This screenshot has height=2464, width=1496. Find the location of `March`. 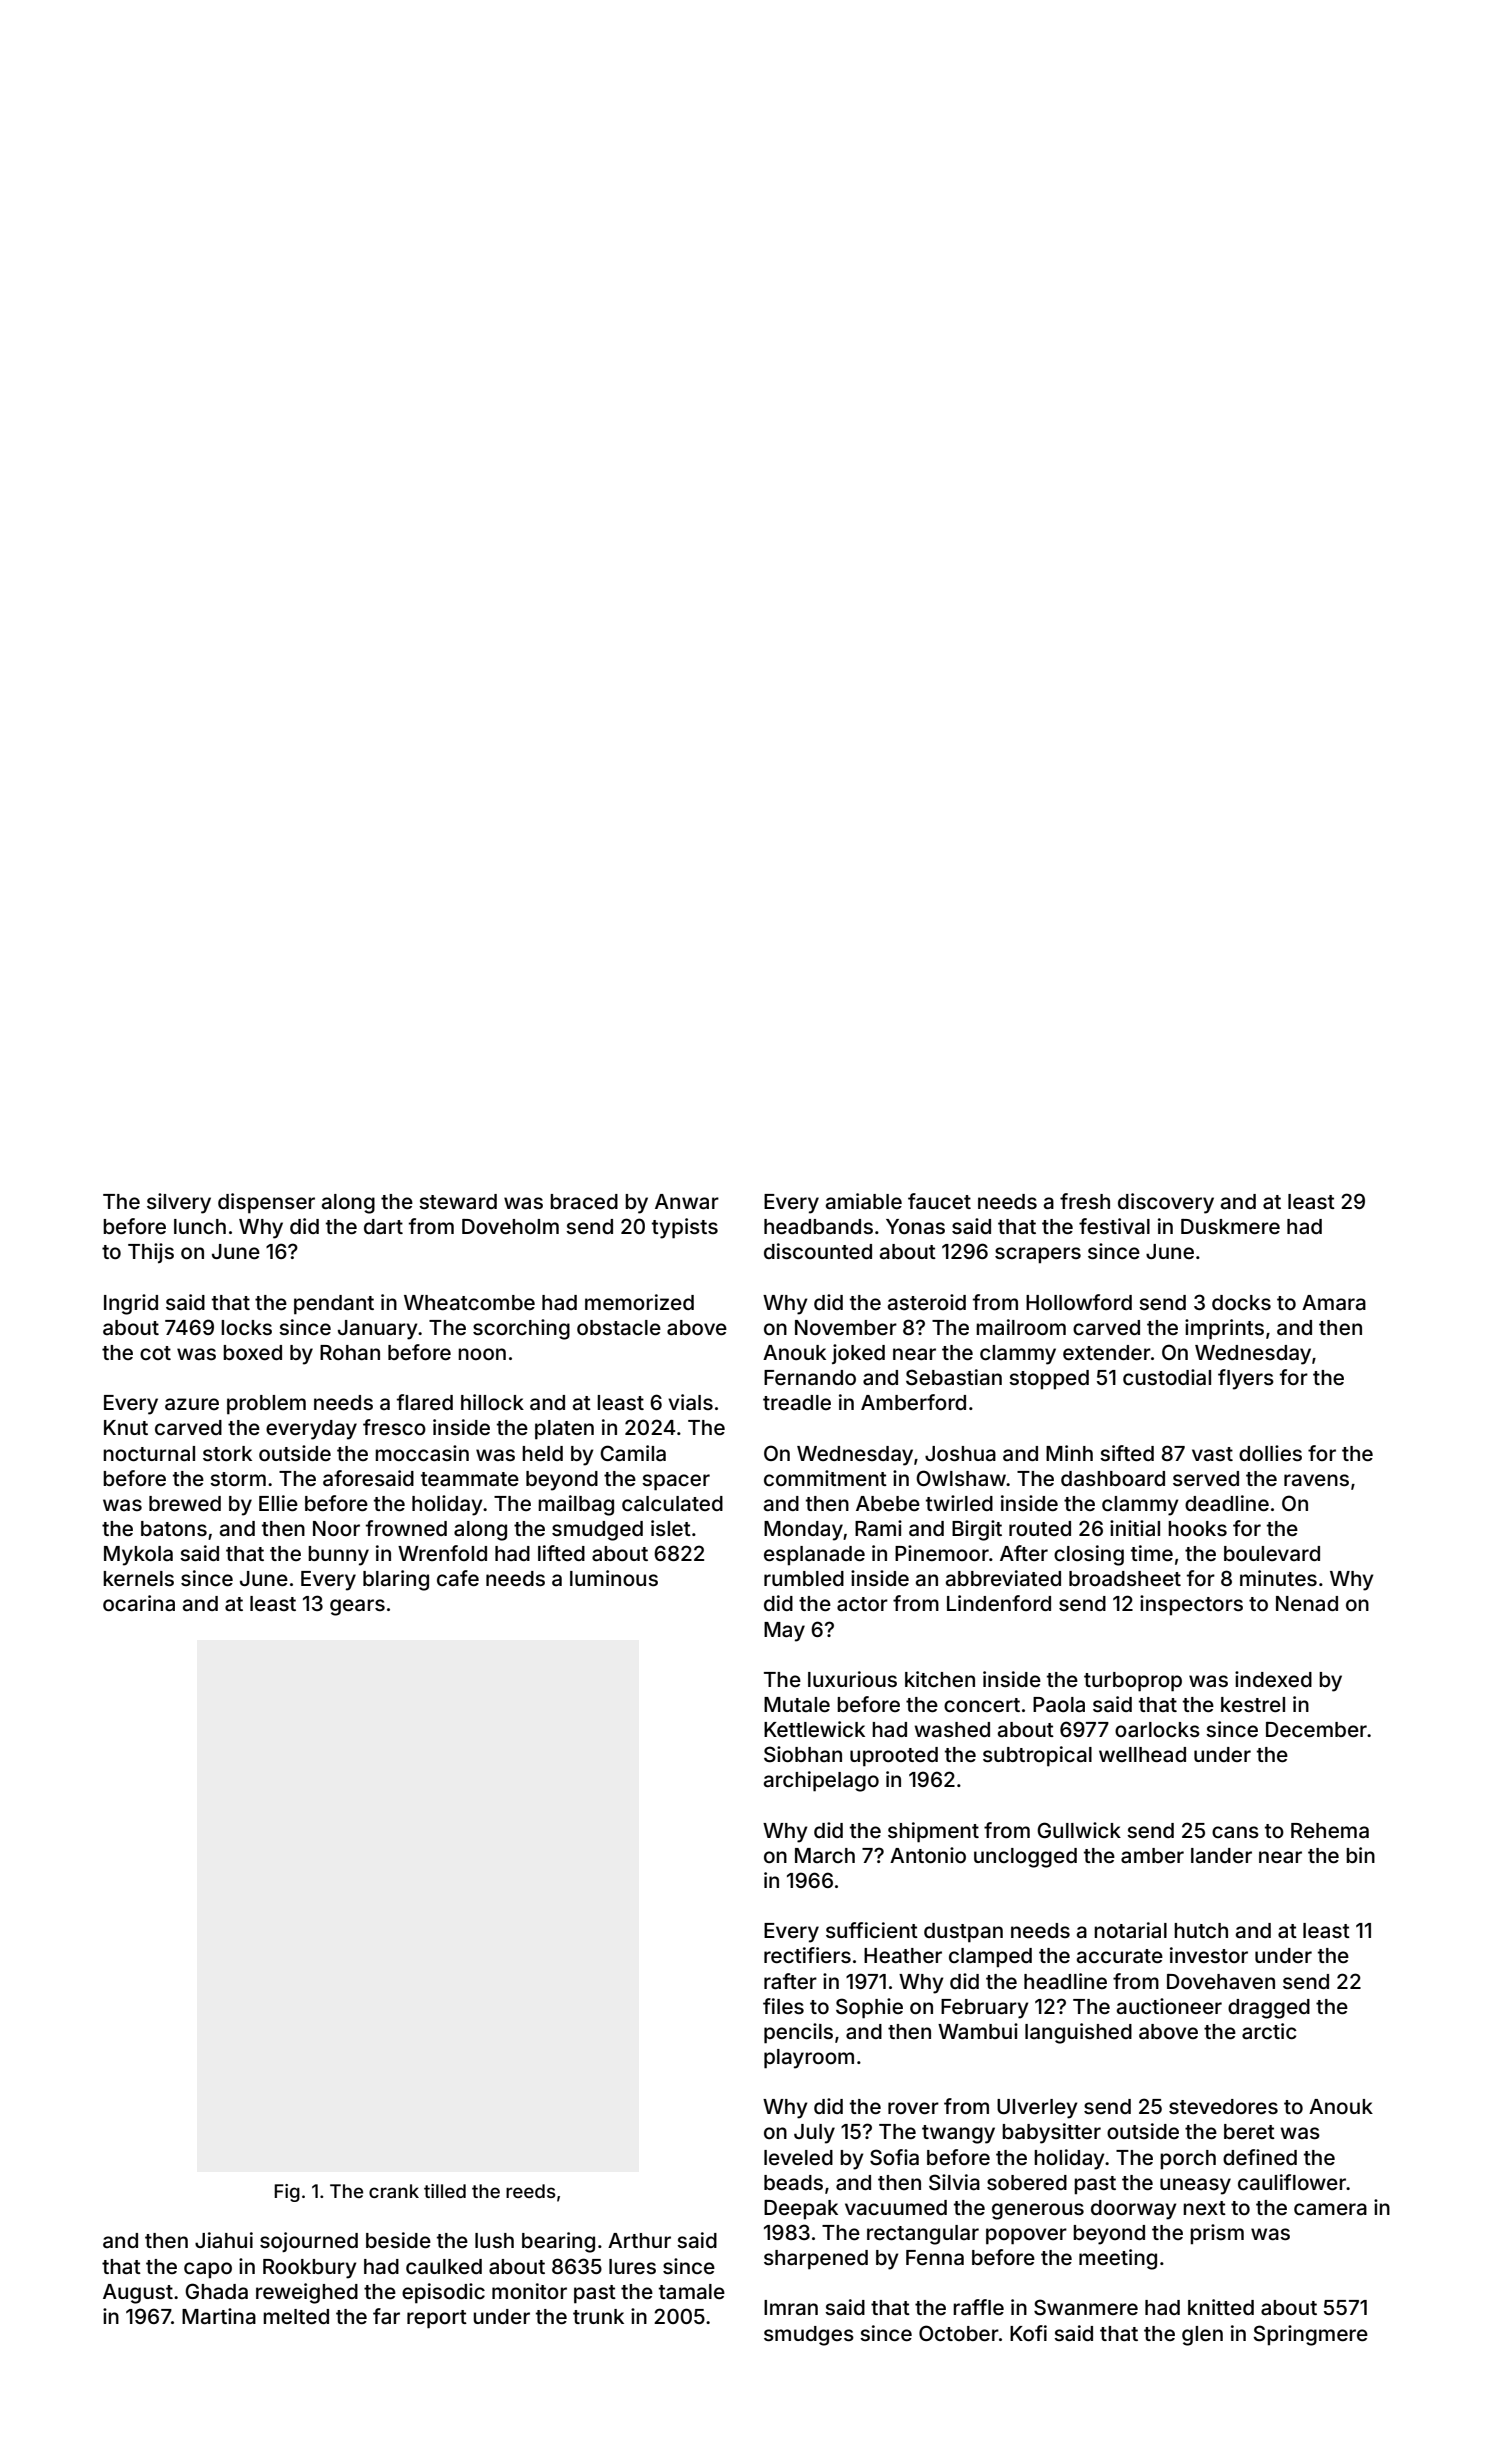

March is located at coordinates (825, 1855).
